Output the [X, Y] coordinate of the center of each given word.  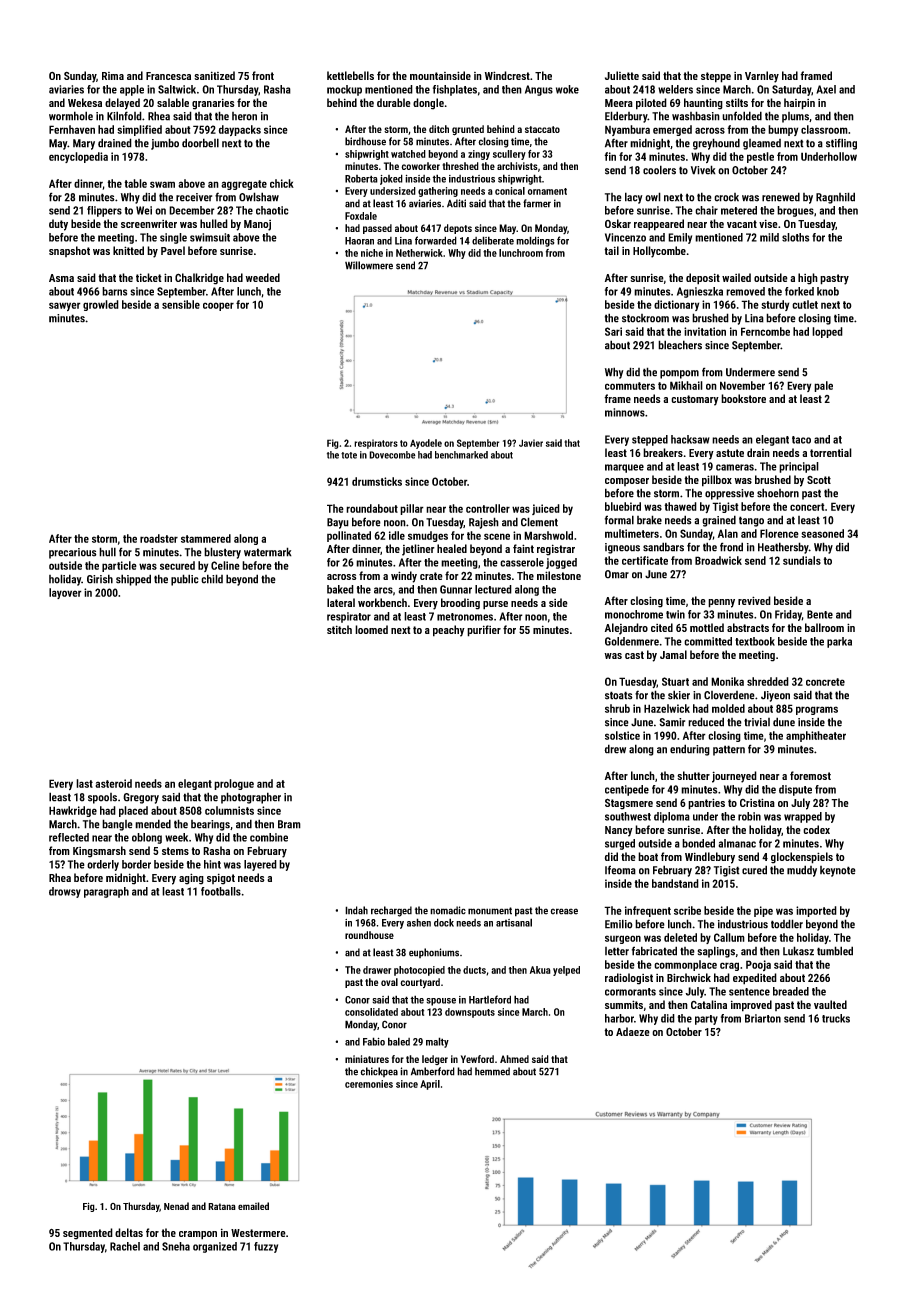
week [176, 837]
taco [801, 440]
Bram [289, 824]
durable [394, 102]
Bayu [338, 523]
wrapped [803, 817]
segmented [88, 1234]
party [706, 1020]
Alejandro [626, 629]
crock [726, 197]
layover [65, 593]
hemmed [492, 1071]
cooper [218, 306]
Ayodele [426, 444]
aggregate [244, 185]
